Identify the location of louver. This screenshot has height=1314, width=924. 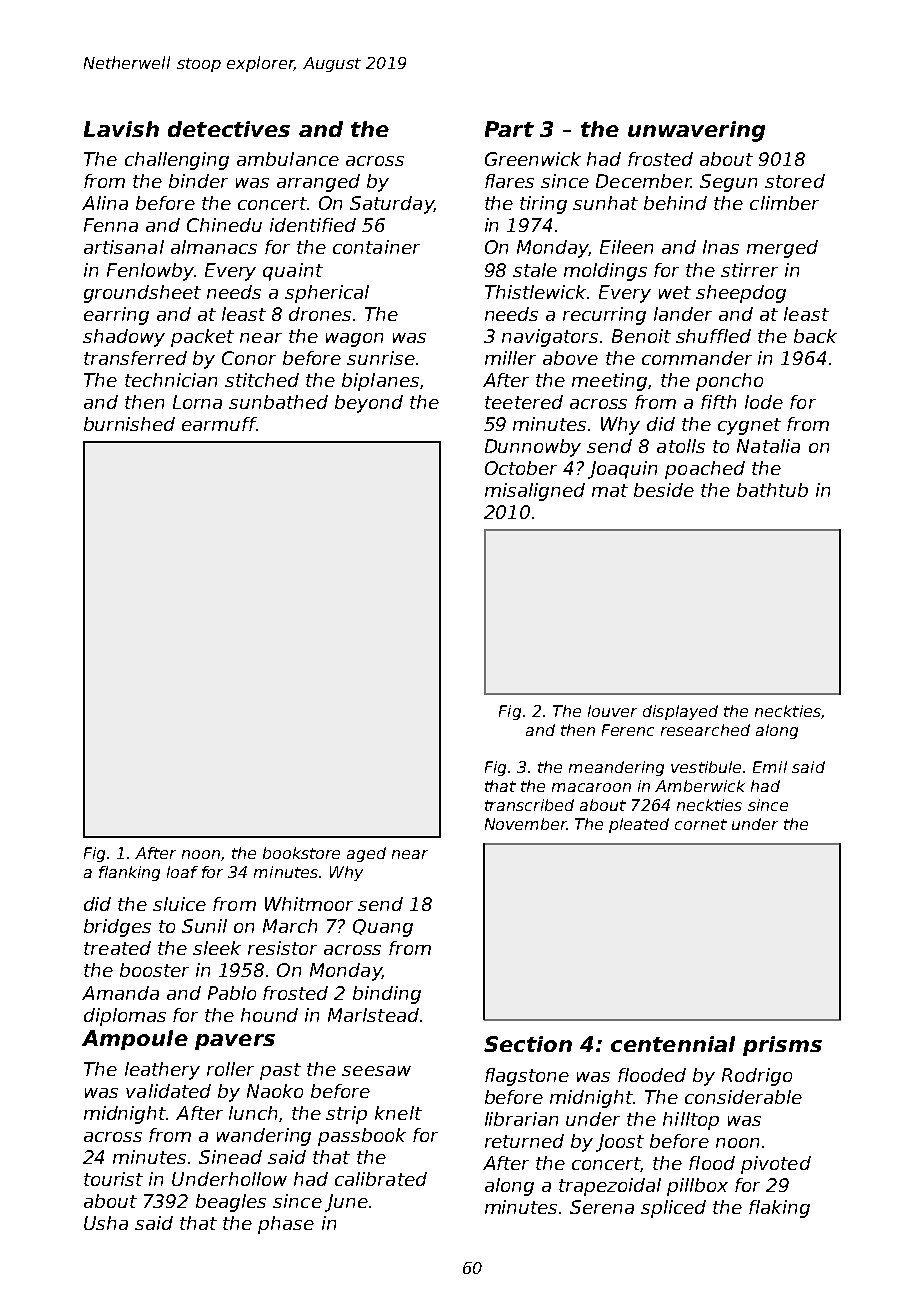
(612, 711).
